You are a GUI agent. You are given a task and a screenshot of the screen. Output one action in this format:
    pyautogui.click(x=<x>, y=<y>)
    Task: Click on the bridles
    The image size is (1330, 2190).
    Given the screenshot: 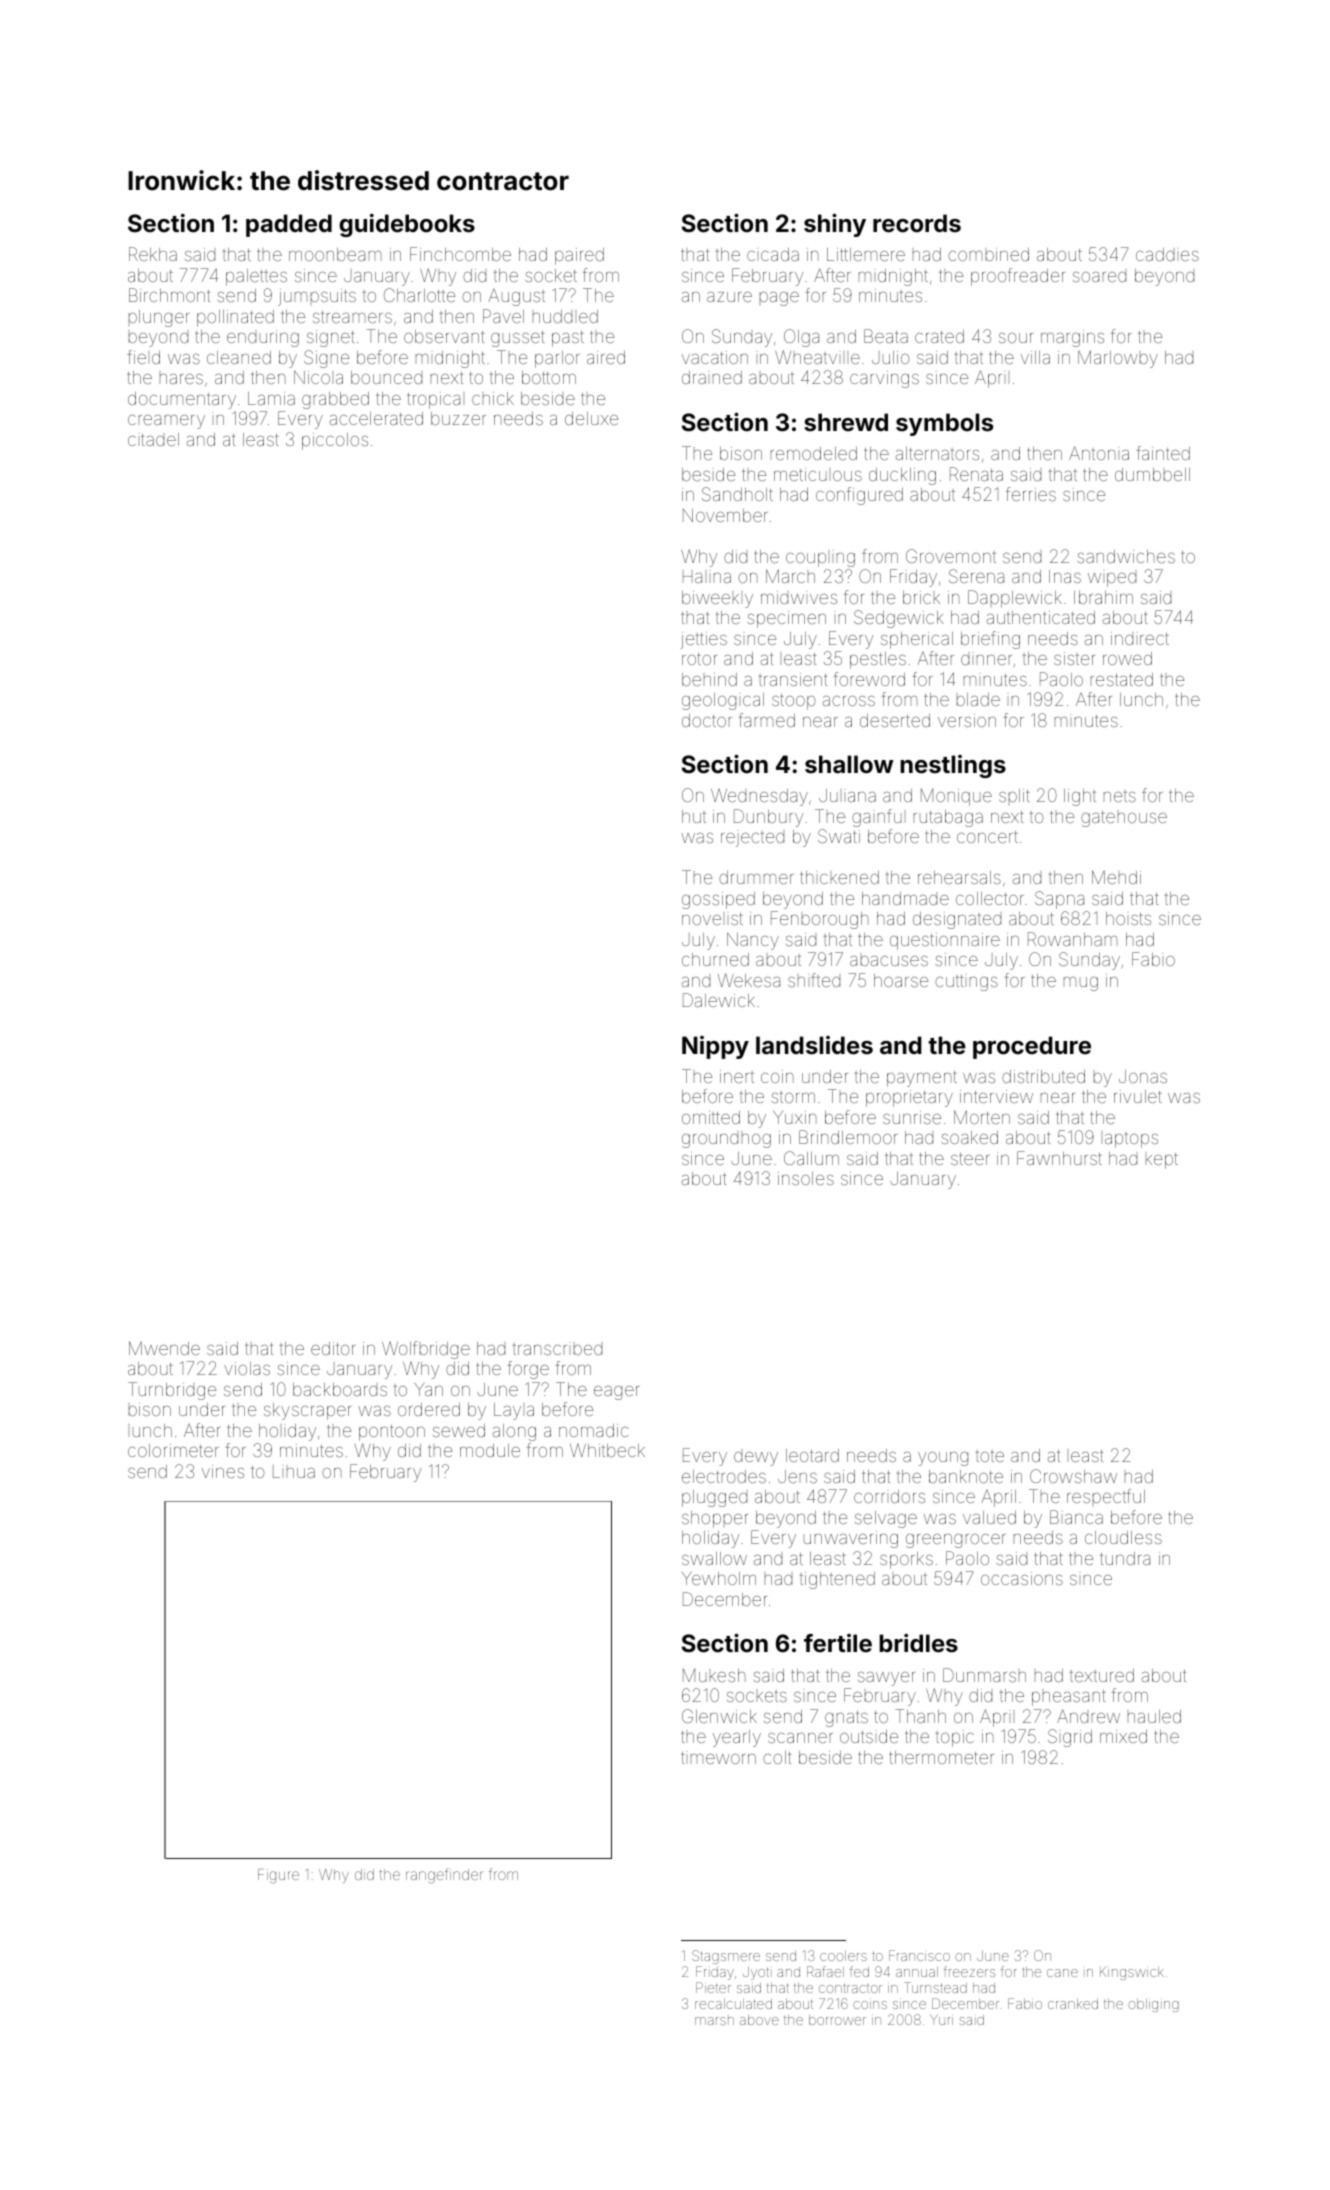 What is the action you would take?
    pyautogui.click(x=918, y=1643)
